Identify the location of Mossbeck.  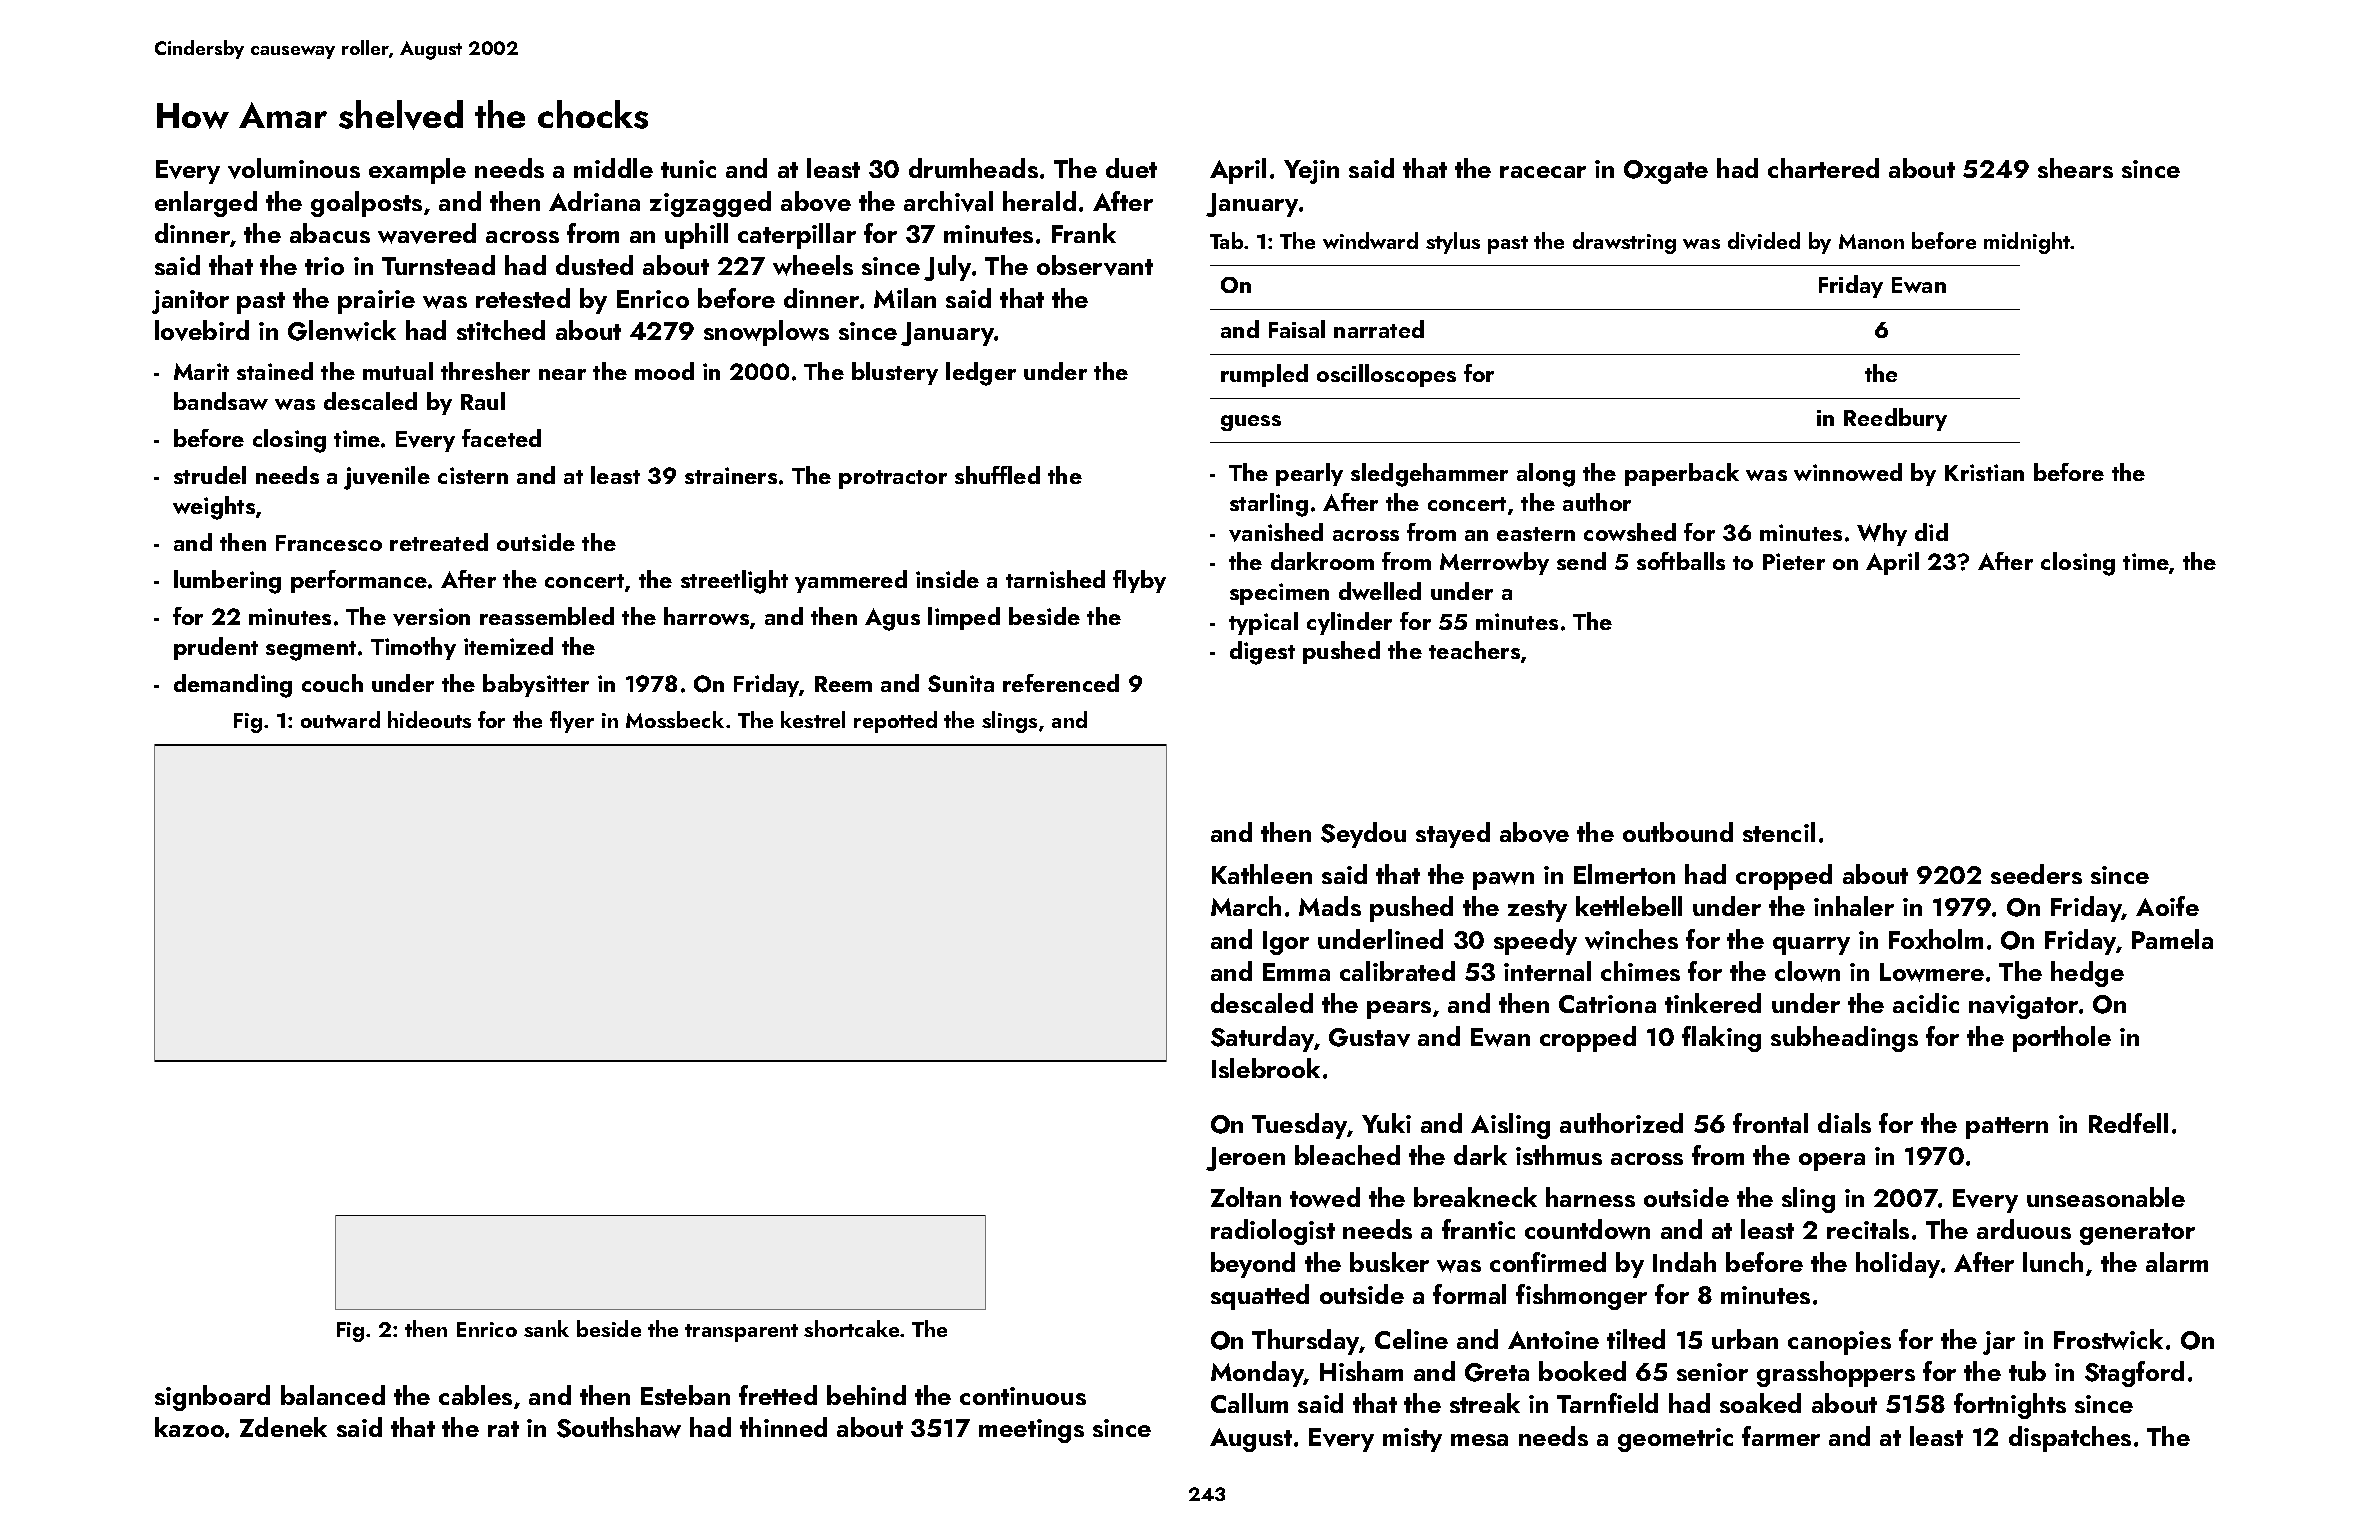
(675, 719).
